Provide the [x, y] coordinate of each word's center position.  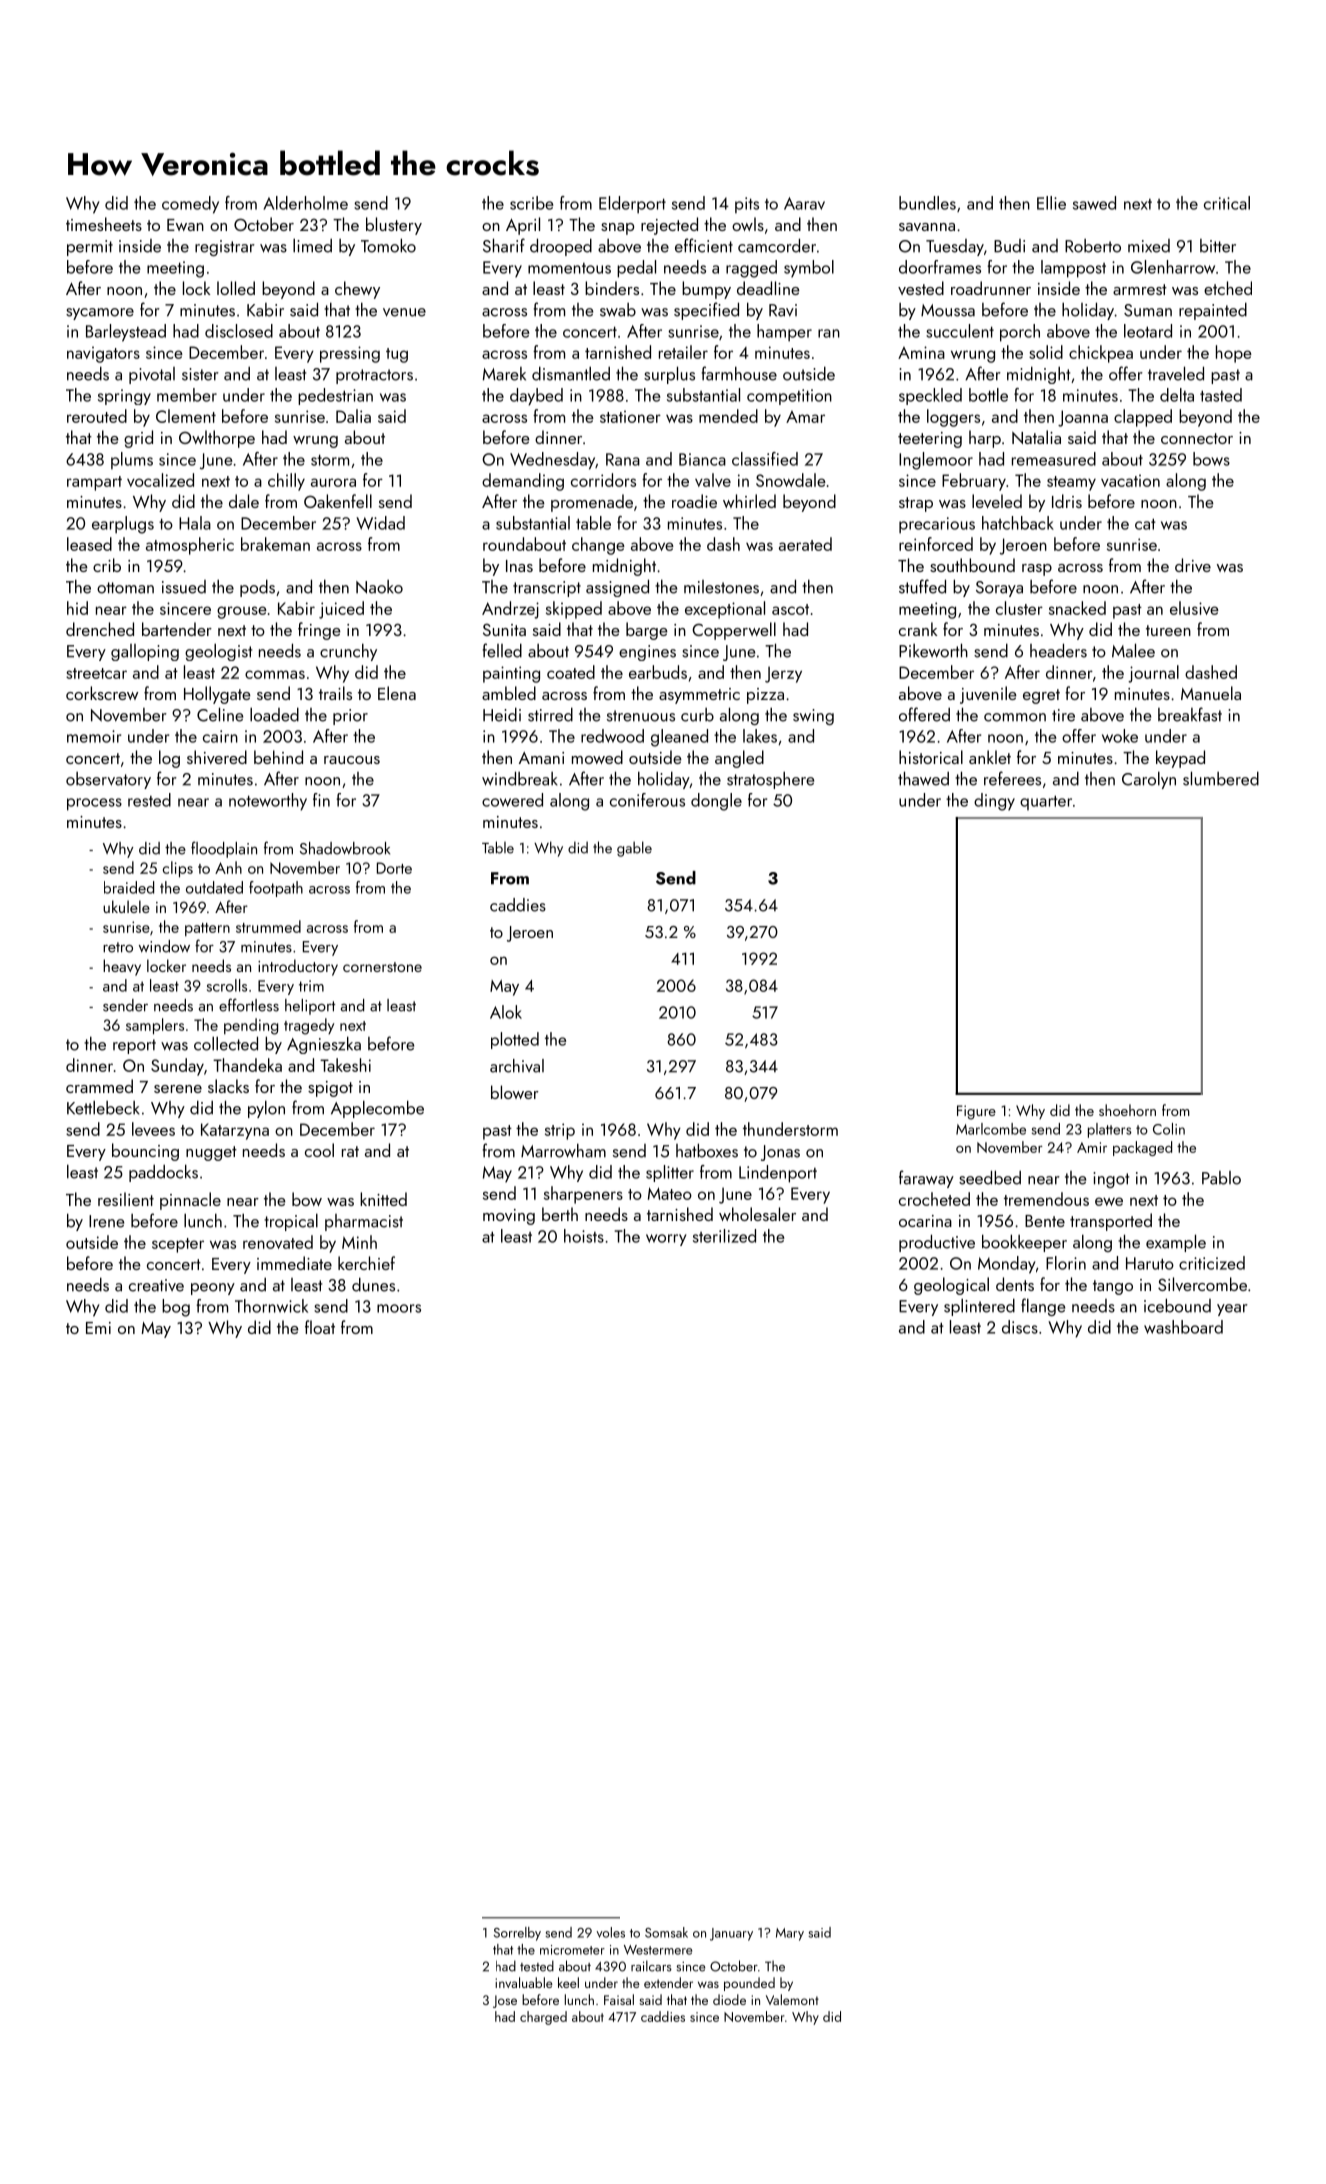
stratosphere [770, 780]
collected [226, 1043]
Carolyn [1149, 780]
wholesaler [757, 1214]
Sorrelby [517, 1934]
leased [89, 544]
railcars [651, 1966]
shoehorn [1127, 1110]
